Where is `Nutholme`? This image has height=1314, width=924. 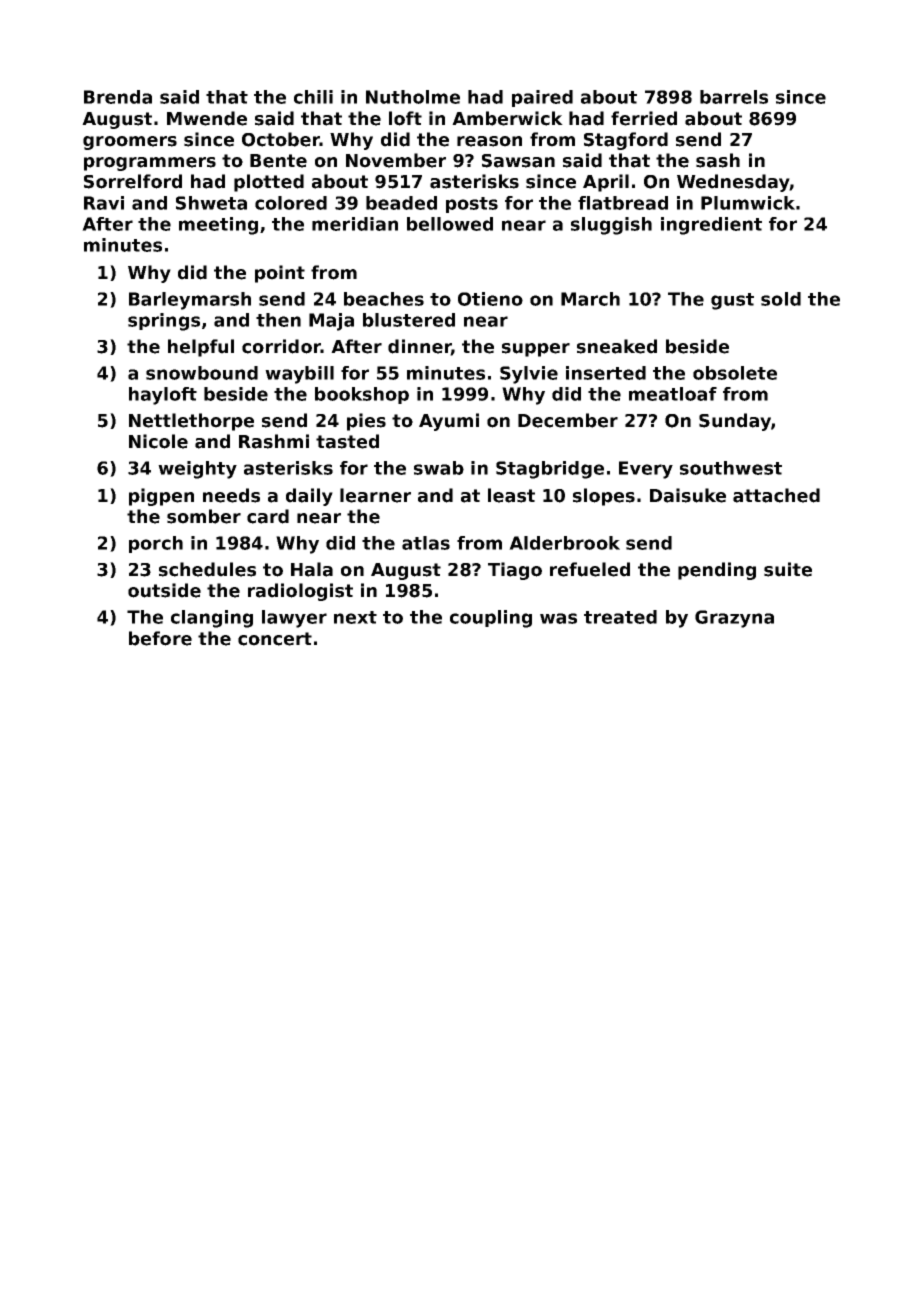 Nutholme is located at coordinates (413, 97).
